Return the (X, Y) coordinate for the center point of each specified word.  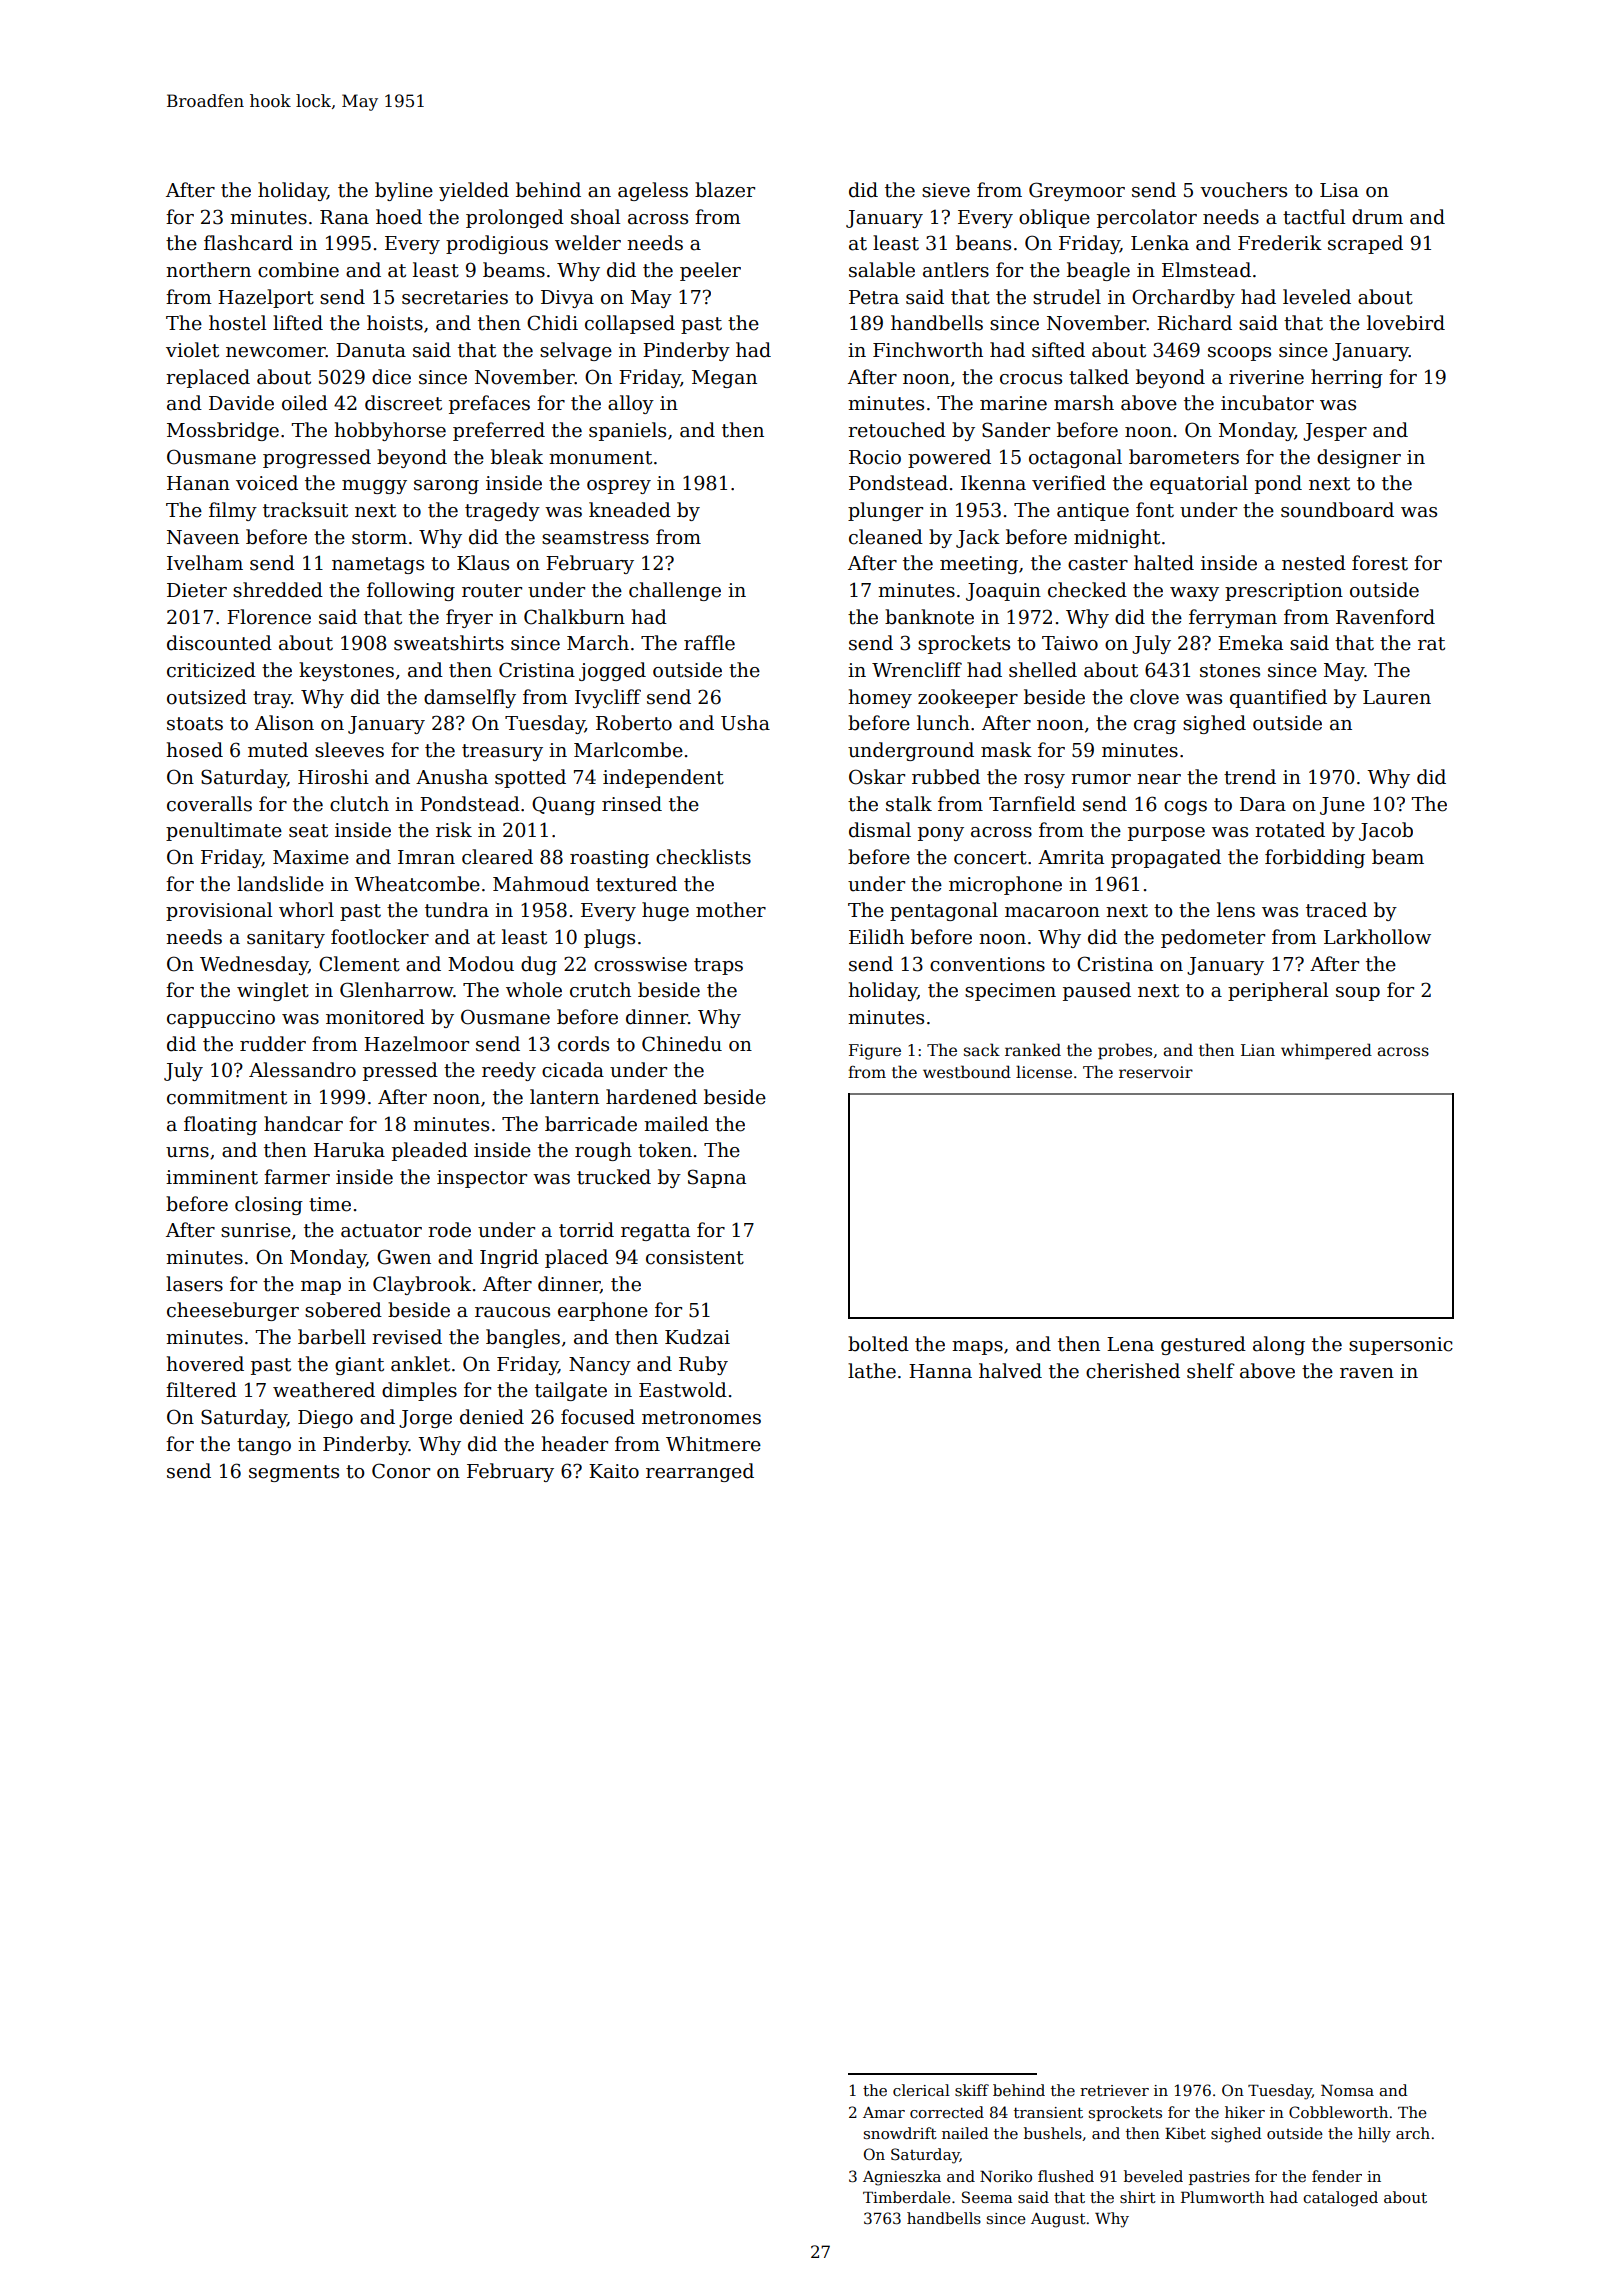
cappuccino (221, 1019)
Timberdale (907, 2197)
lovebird (1406, 323)
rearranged (700, 1472)
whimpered (1326, 1051)
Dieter (197, 590)
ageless (653, 191)
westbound (967, 1072)
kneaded (630, 510)
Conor (401, 1471)
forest (1380, 563)
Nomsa (1347, 2090)
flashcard (248, 243)
